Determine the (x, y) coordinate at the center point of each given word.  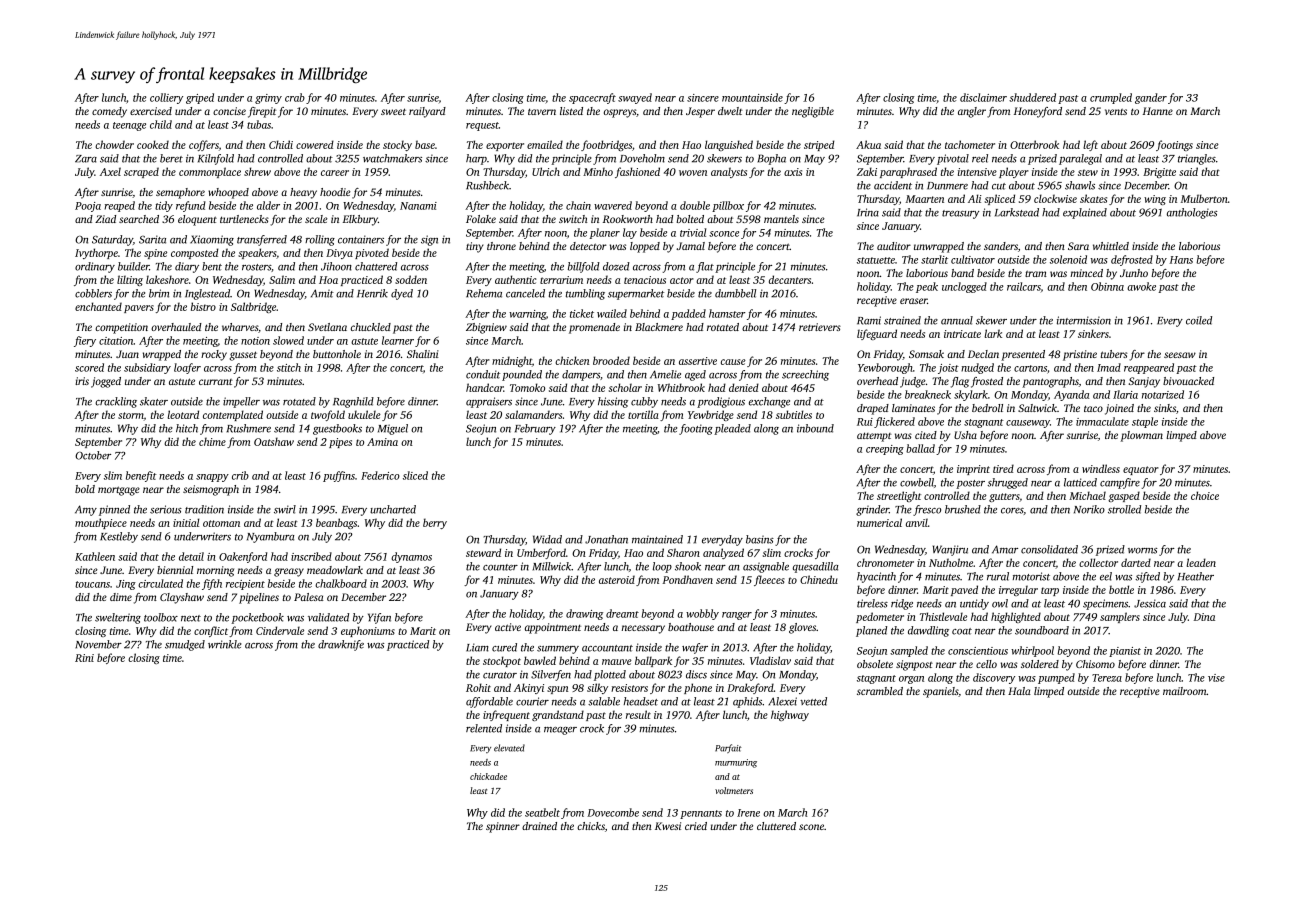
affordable (489, 702)
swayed (635, 98)
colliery (166, 98)
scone (811, 827)
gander (1151, 98)
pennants (701, 814)
